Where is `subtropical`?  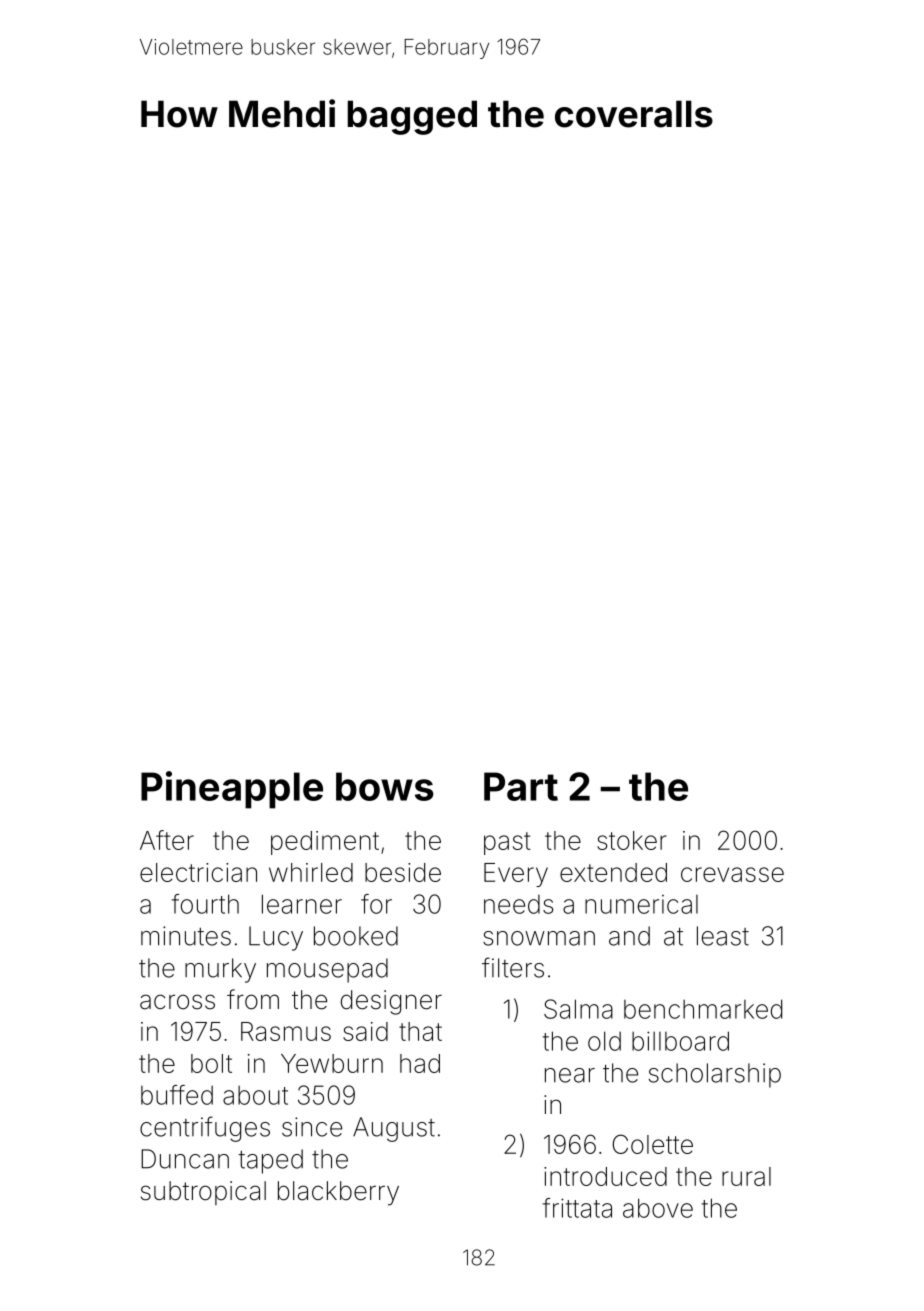 subtropical is located at coordinates (203, 1193).
